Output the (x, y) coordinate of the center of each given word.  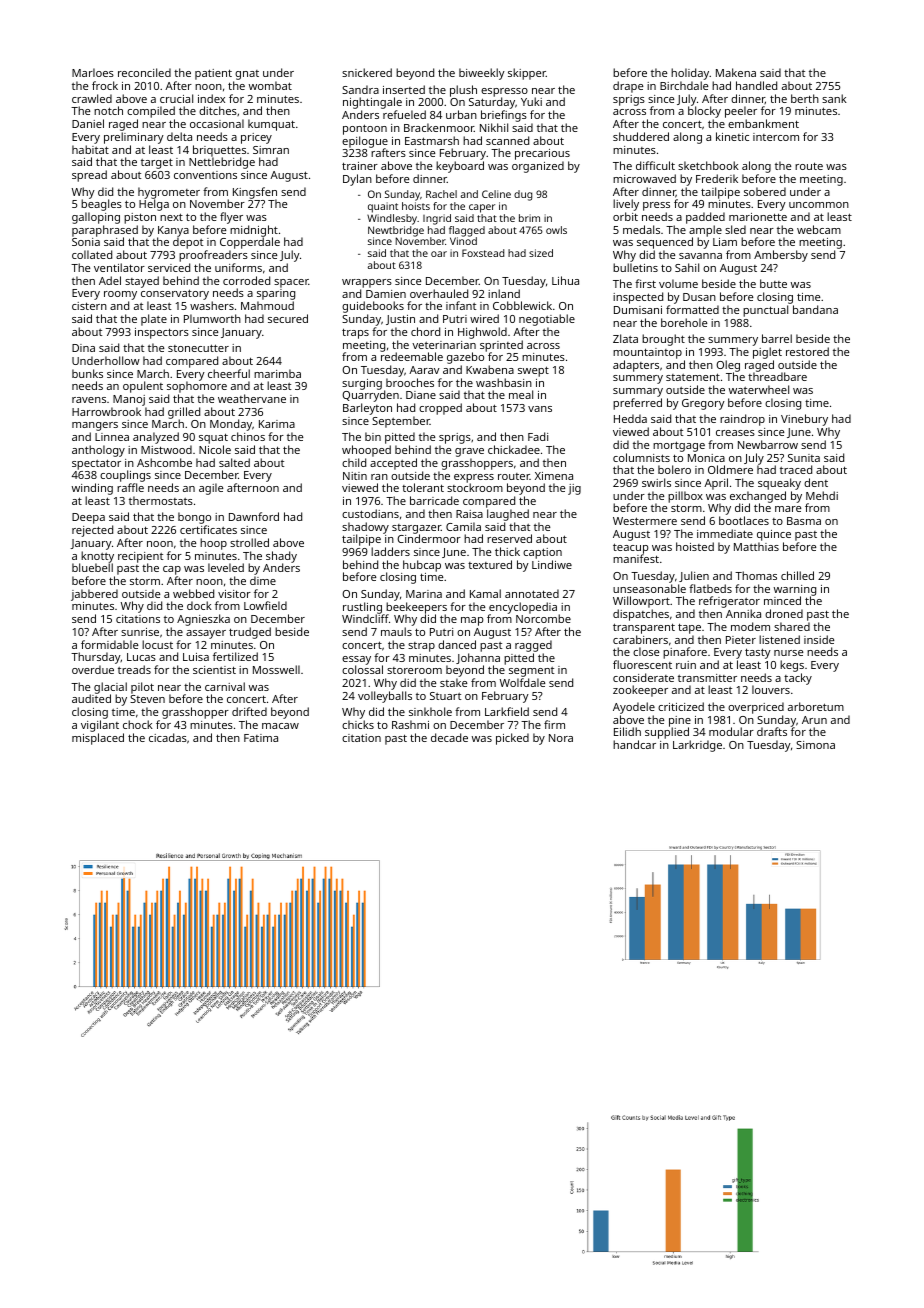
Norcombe (543, 619)
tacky (798, 679)
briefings (504, 116)
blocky (704, 112)
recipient (140, 557)
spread (89, 176)
